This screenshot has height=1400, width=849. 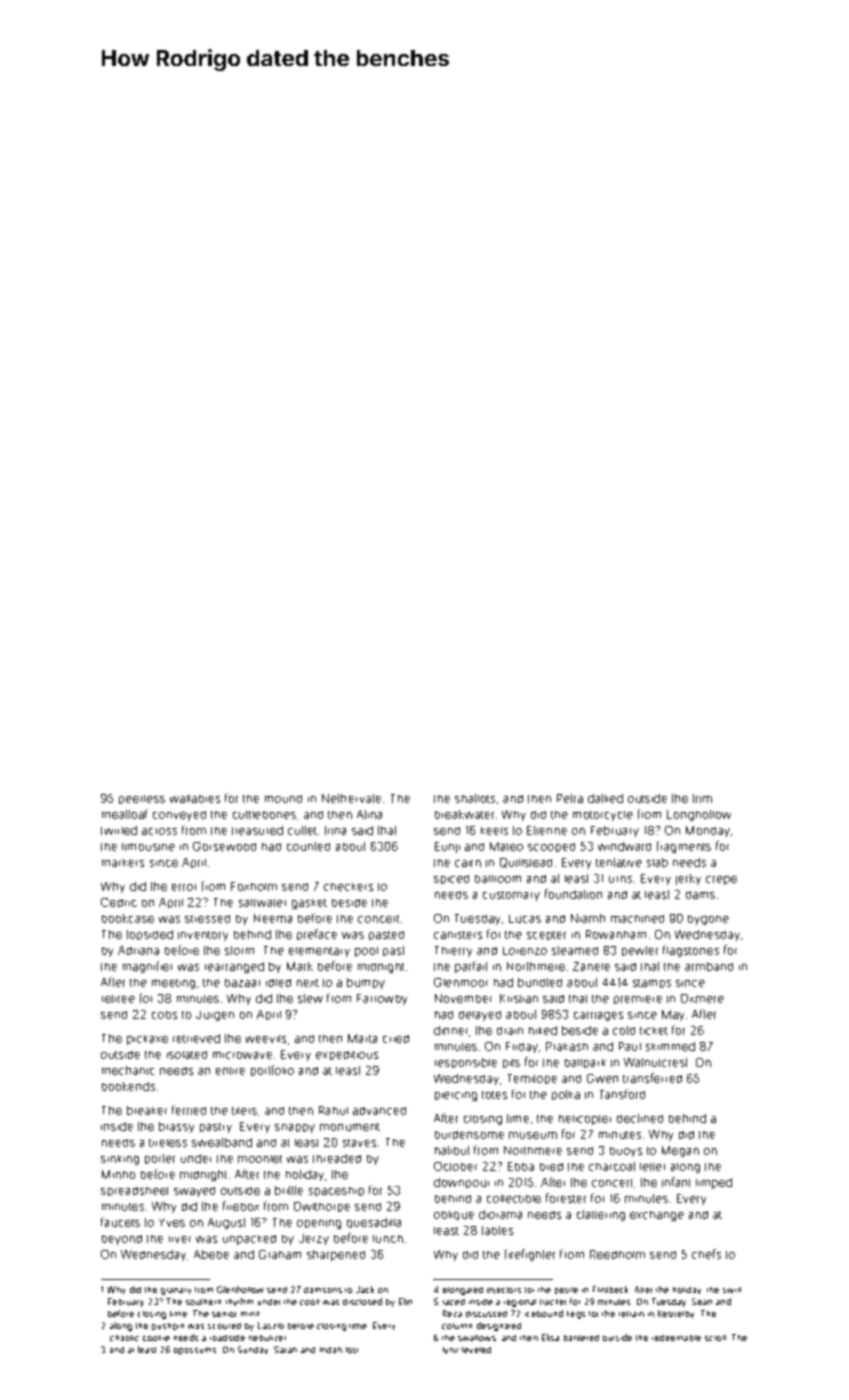 What do you see at coordinates (337, 1158) in the screenshot?
I see `threaded` at bounding box center [337, 1158].
